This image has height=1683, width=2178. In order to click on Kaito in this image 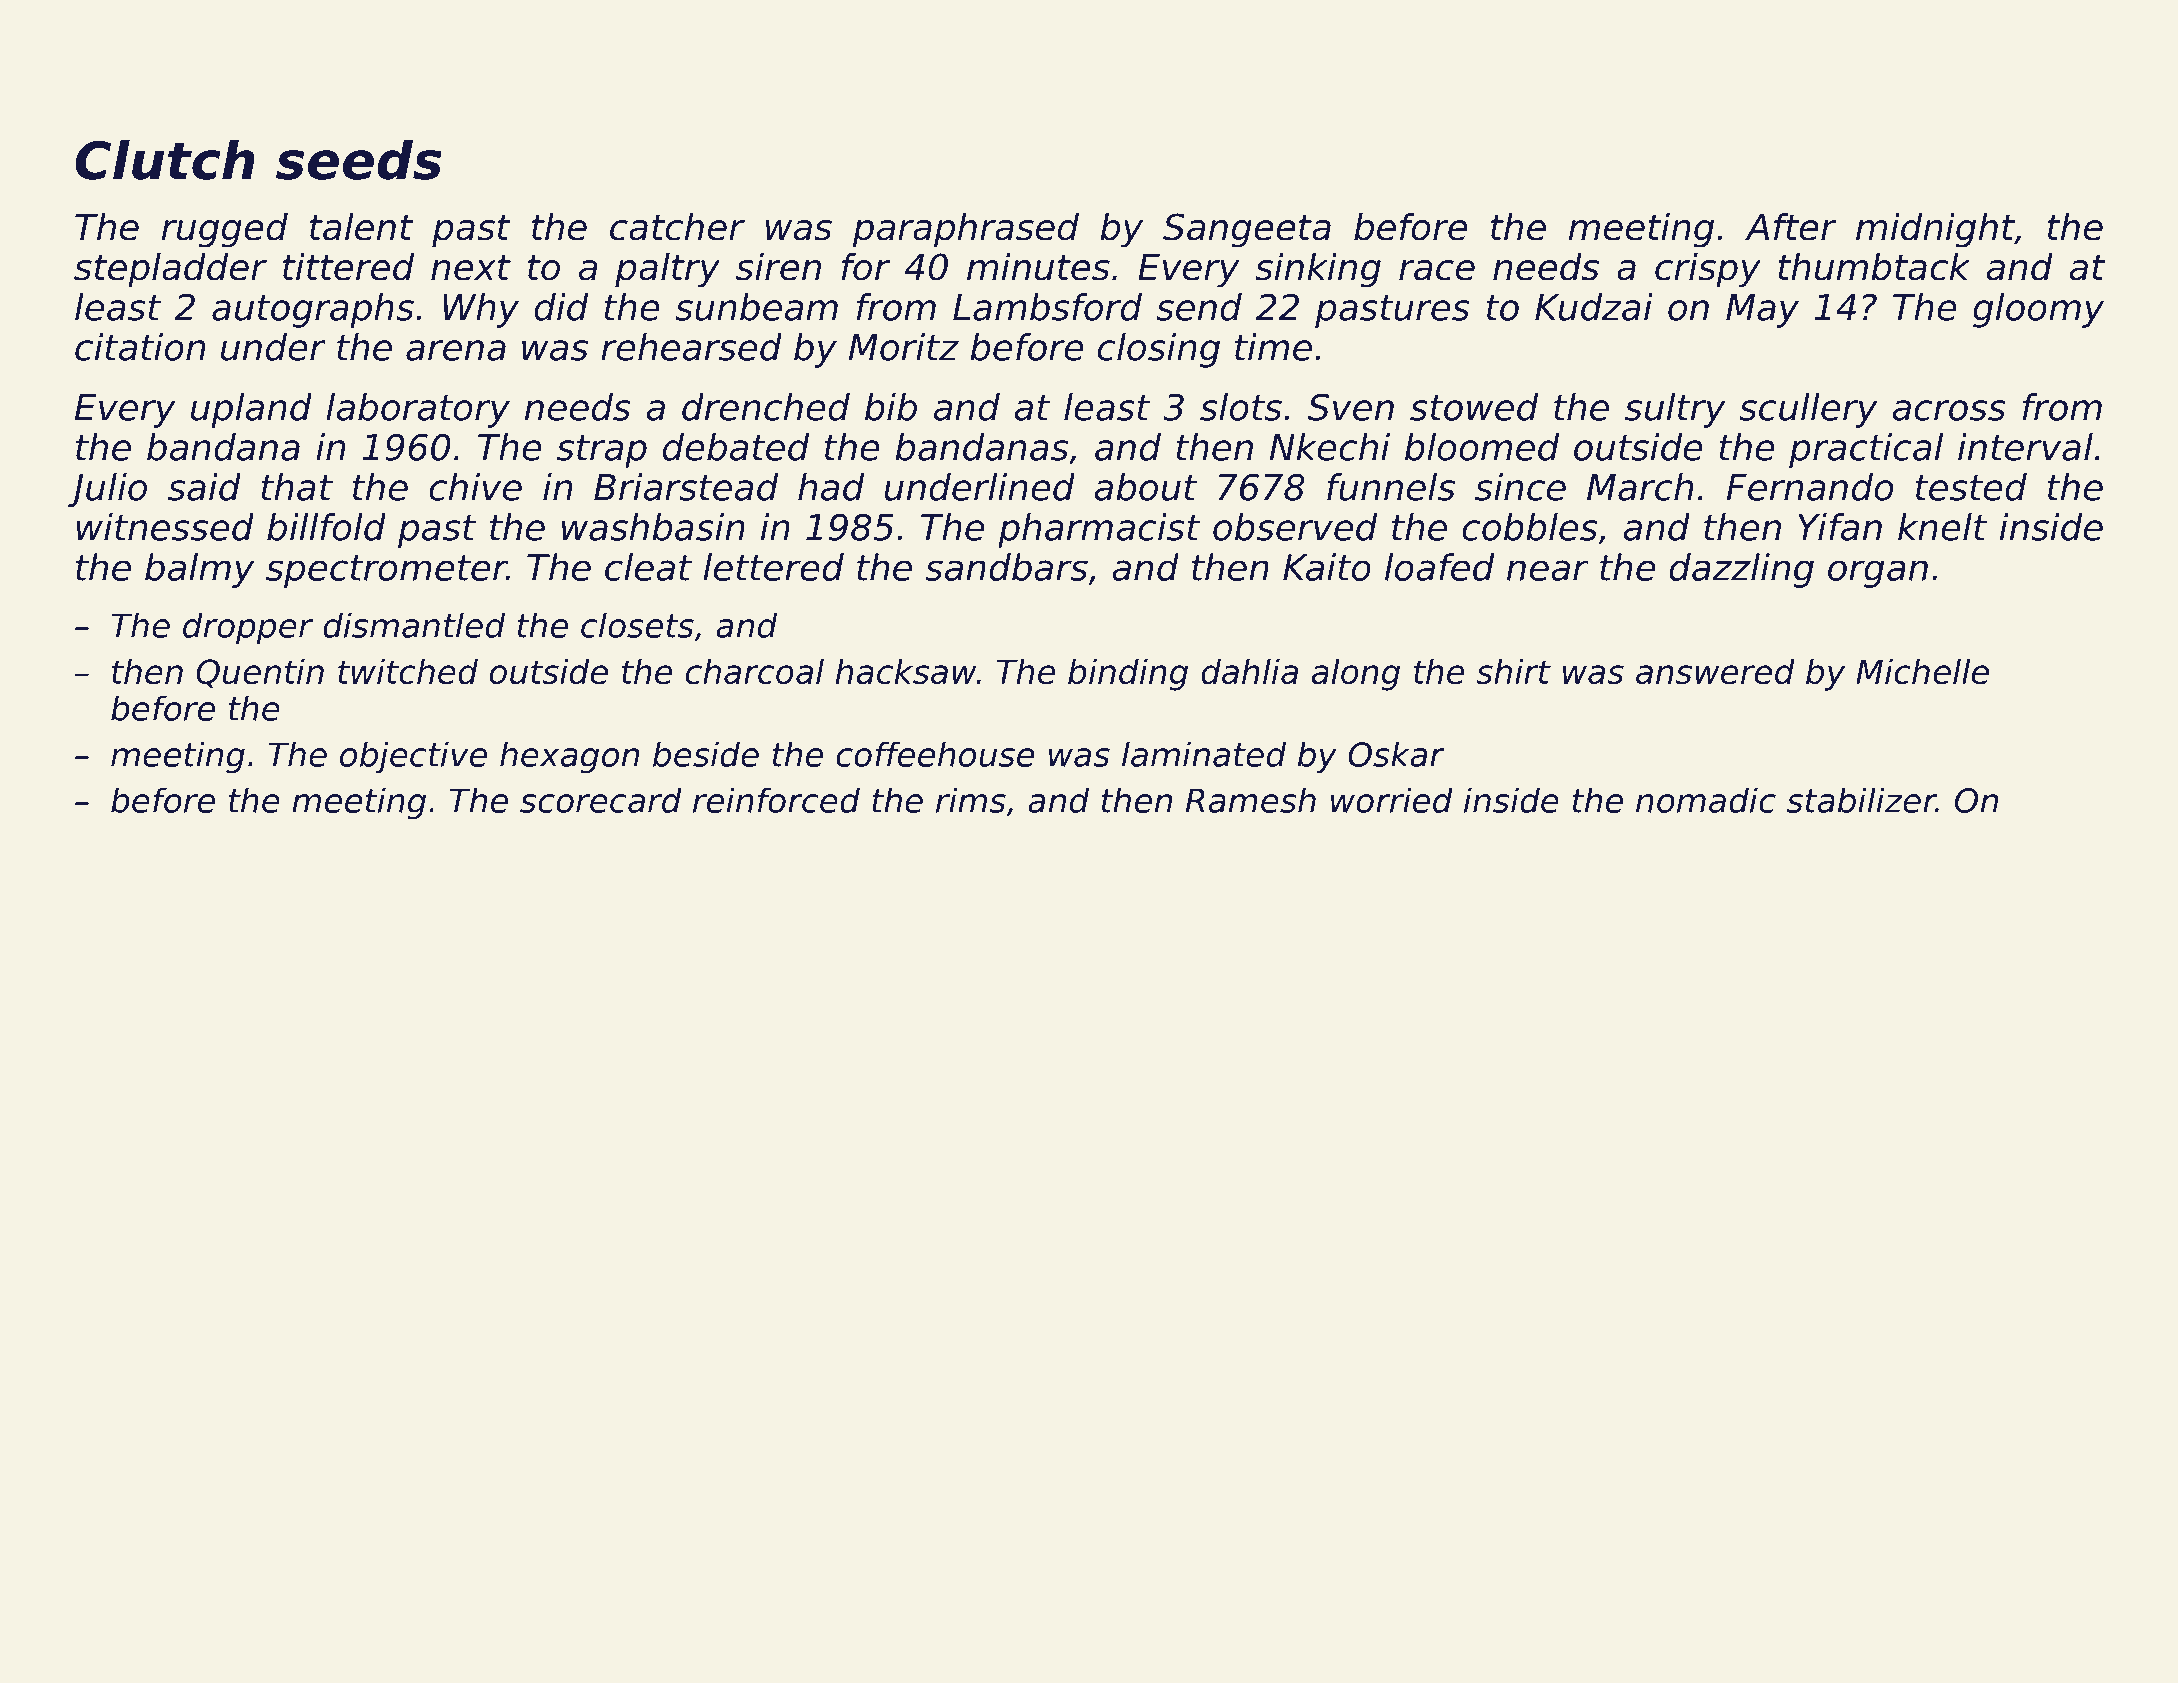, I will do `click(1327, 567)`.
